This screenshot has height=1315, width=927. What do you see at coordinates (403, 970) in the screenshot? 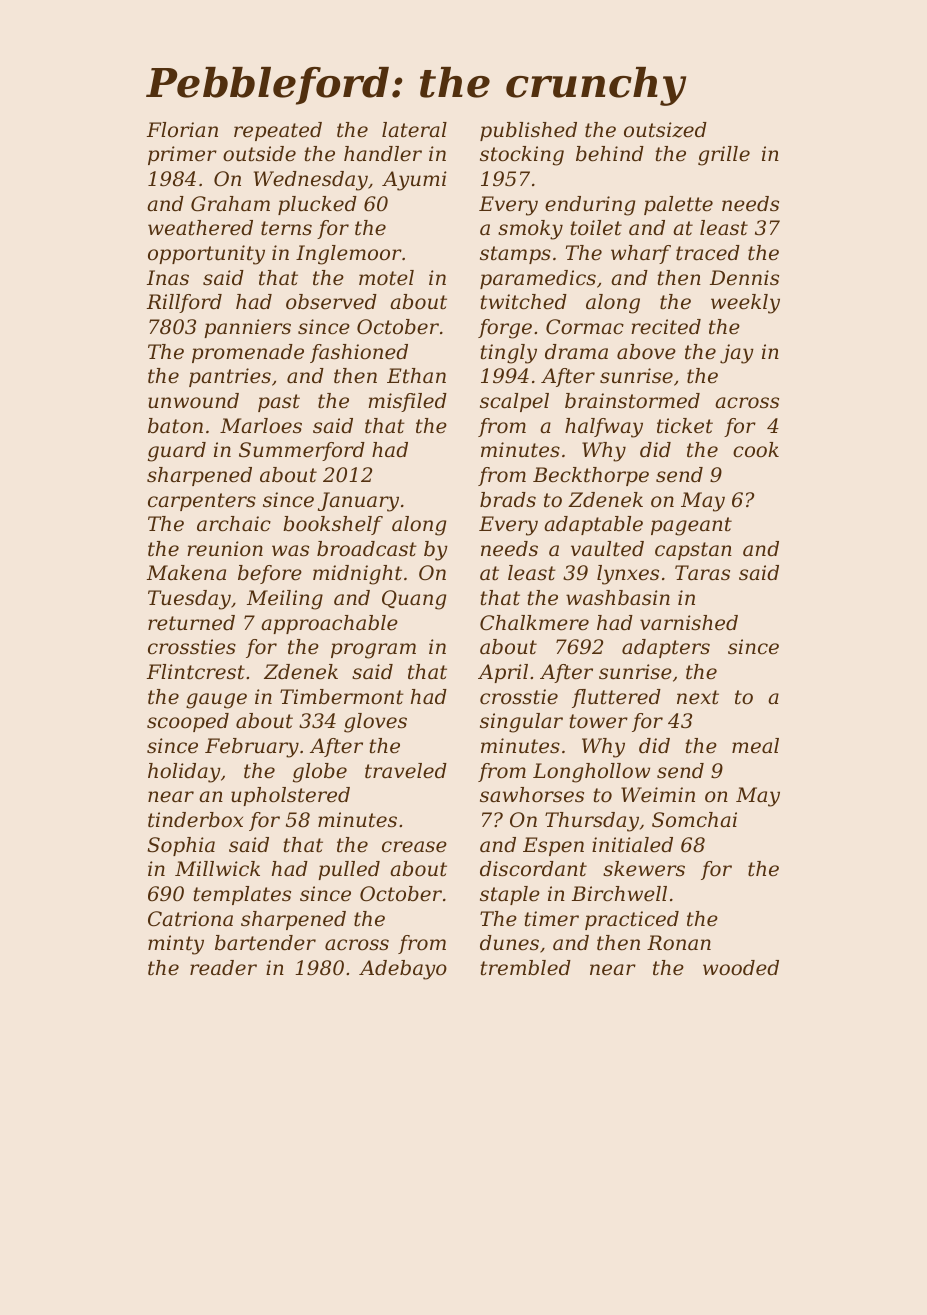
I see `Adebayo` at bounding box center [403, 970].
